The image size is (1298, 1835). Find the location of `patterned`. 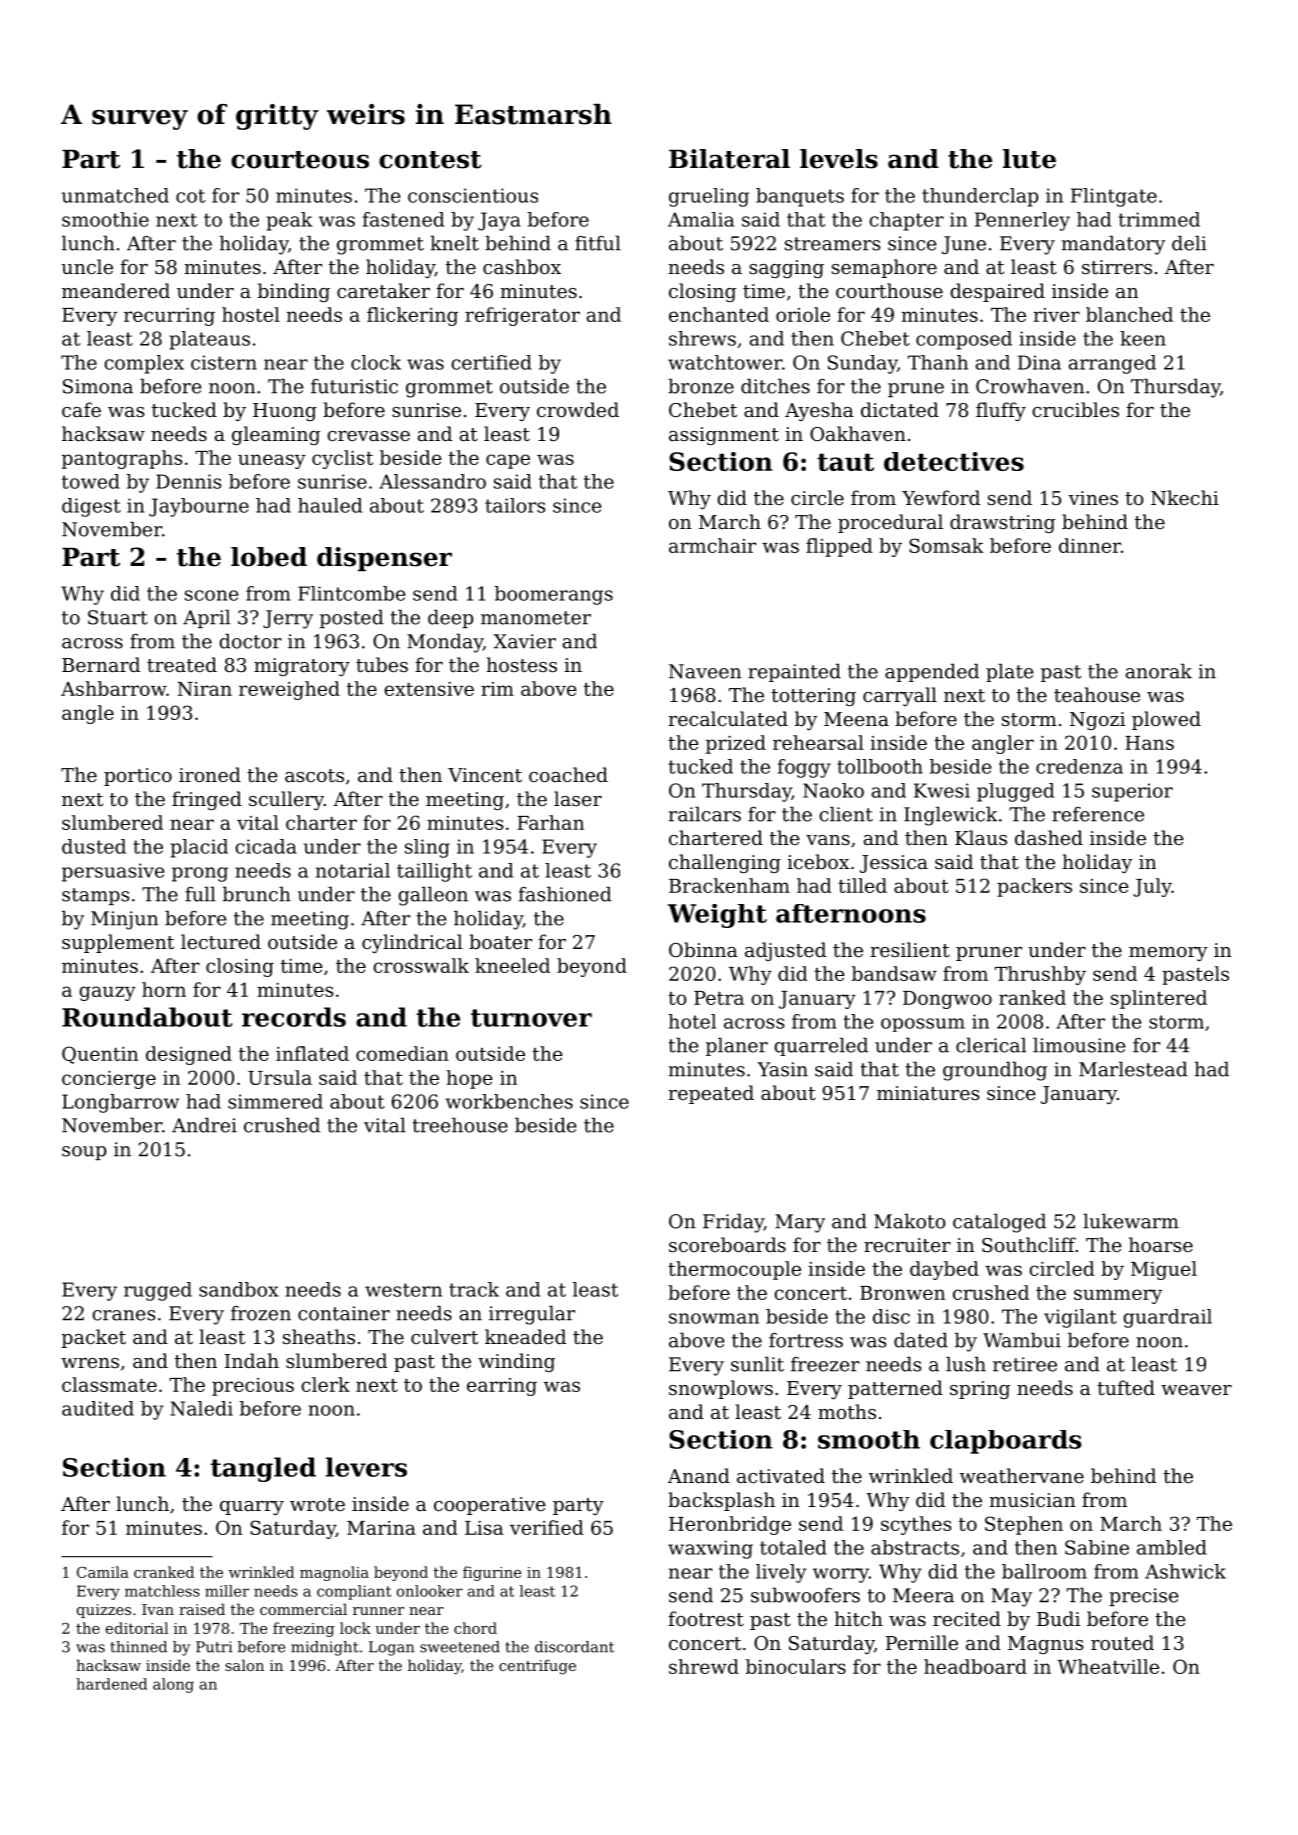

patterned is located at coordinates (895, 1389).
